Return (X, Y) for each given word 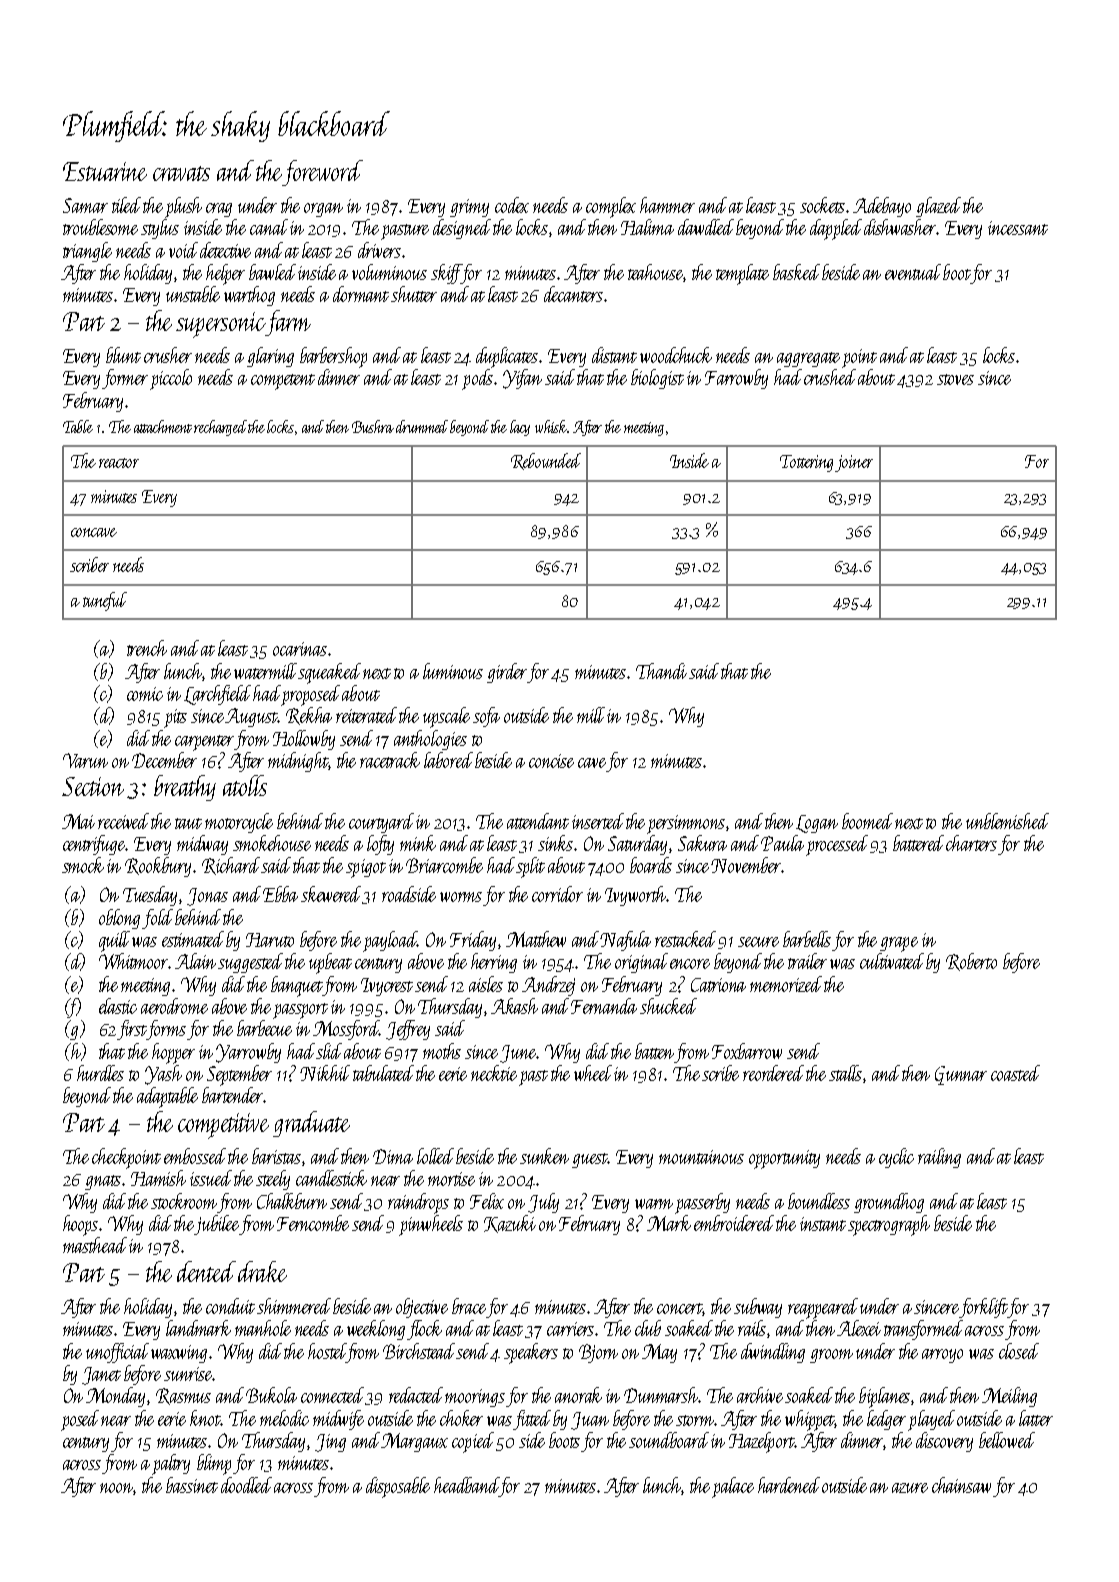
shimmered (294, 1306)
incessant (1018, 228)
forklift (984, 1308)
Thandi (661, 671)
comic (145, 694)
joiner (854, 463)
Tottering (806, 463)
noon (117, 1489)
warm (654, 1204)
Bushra (373, 426)
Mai (78, 821)
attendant (538, 821)
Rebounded (546, 461)
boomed (867, 821)
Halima (647, 227)
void (183, 250)
